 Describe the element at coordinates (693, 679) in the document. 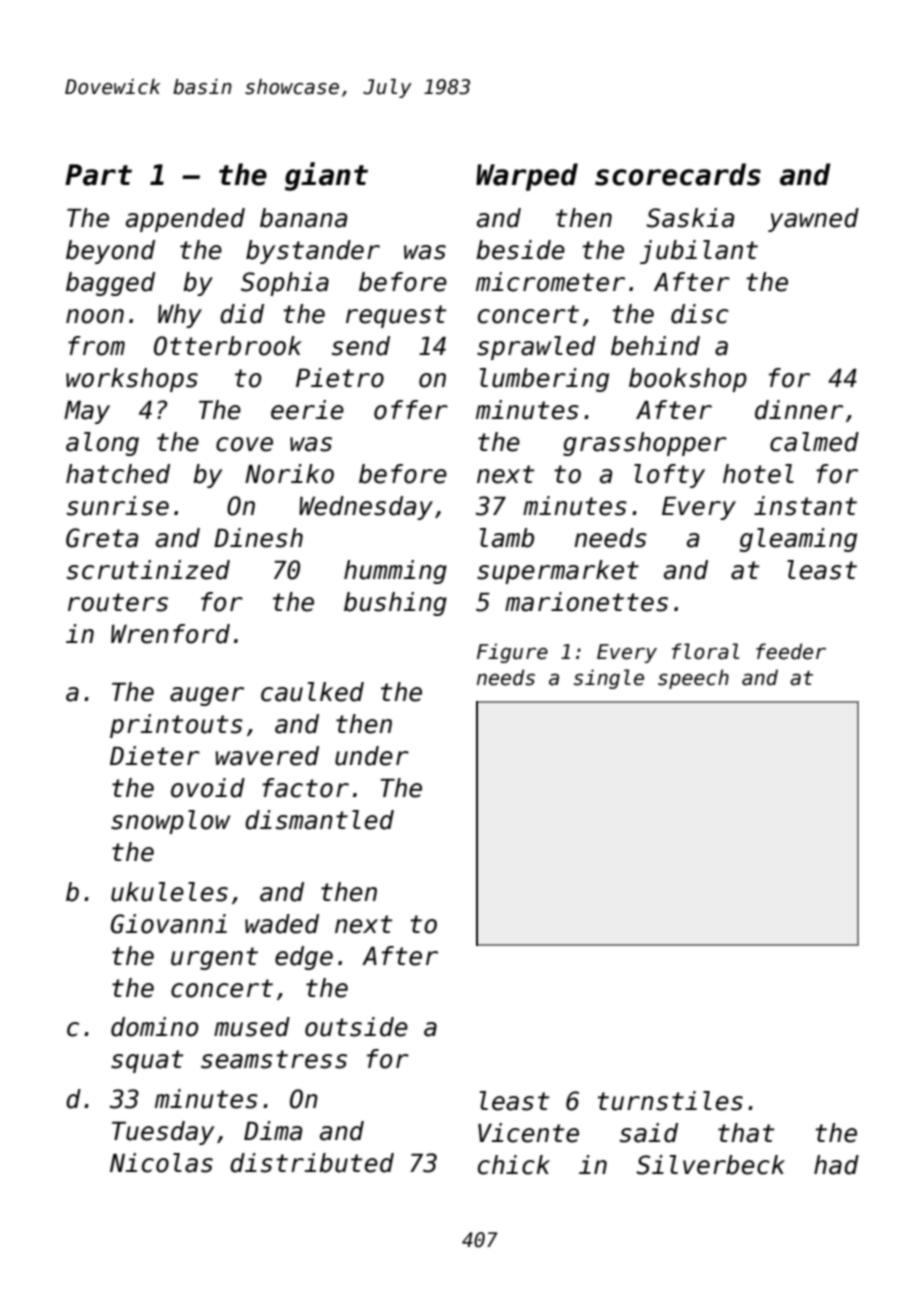

I see `speech` at that location.
